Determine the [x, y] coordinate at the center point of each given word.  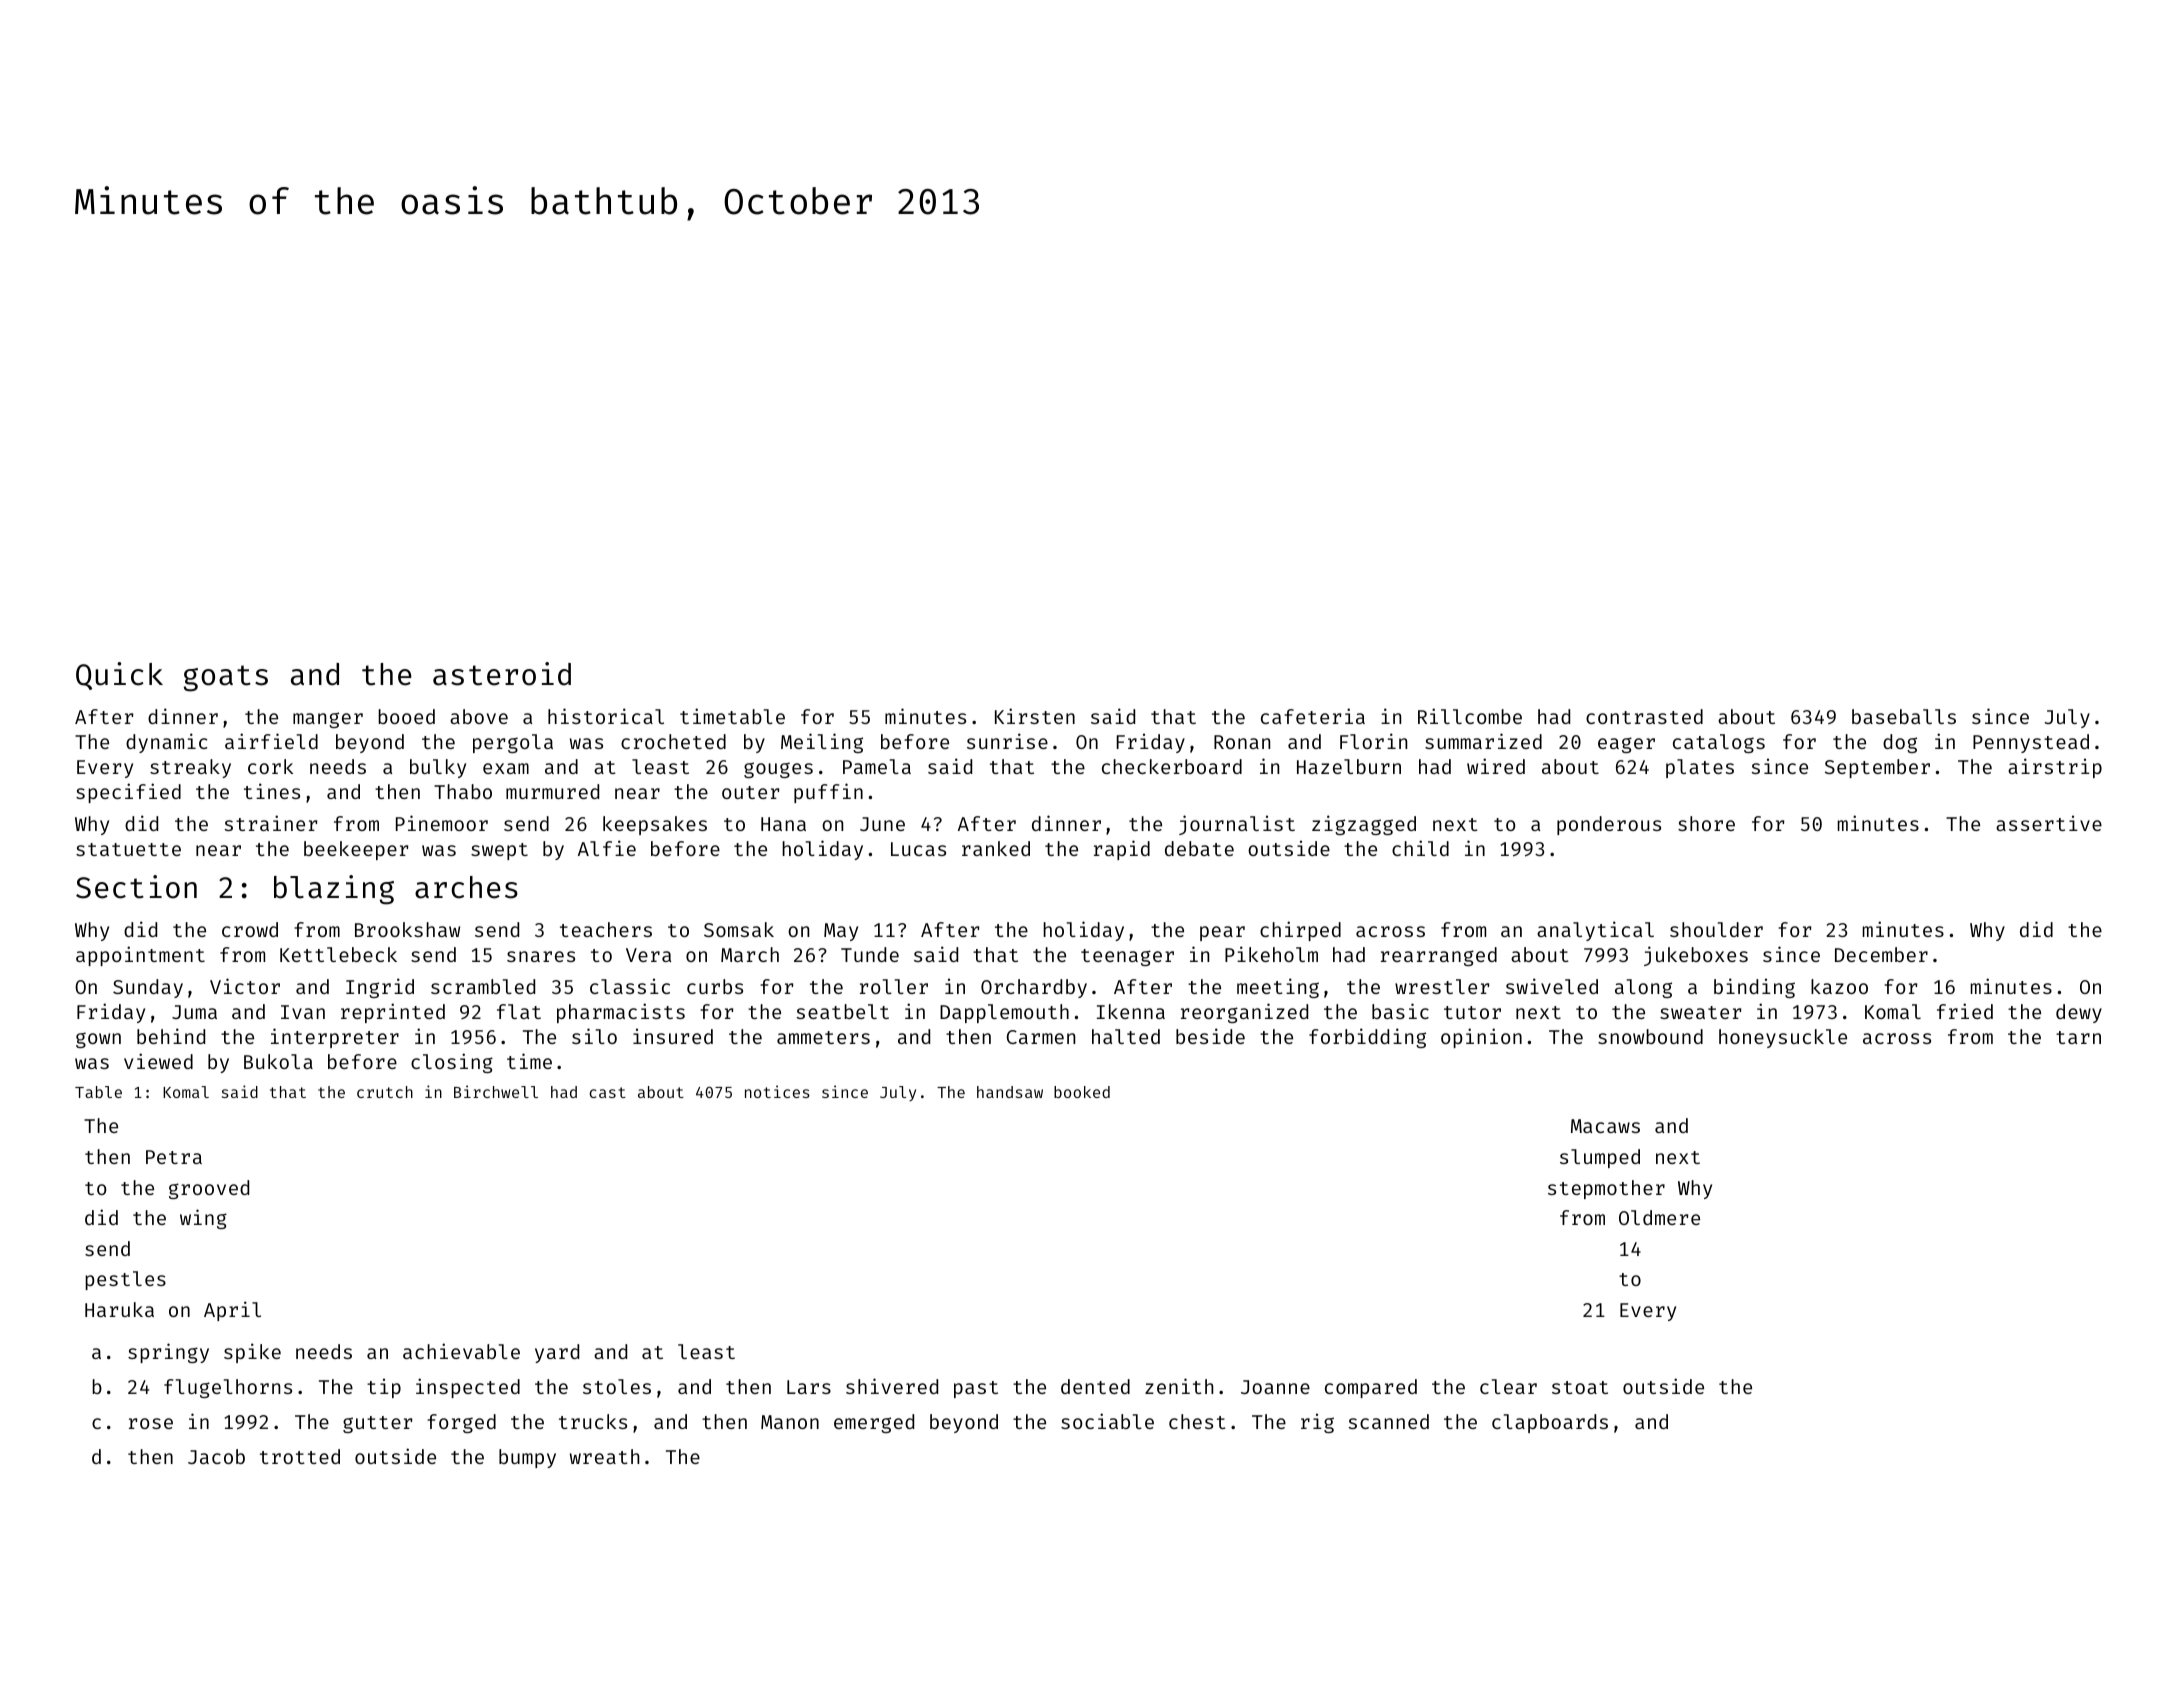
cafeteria [1313, 716]
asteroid [502, 674]
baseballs [1904, 716]
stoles [617, 1386]
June [882, 824]
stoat [1580, 1387]
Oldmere [1659, 1217]
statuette [128, 849]
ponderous [1609, 825]
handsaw [1010, 1092]
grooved [209, 1189]
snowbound [1650, 1036]
